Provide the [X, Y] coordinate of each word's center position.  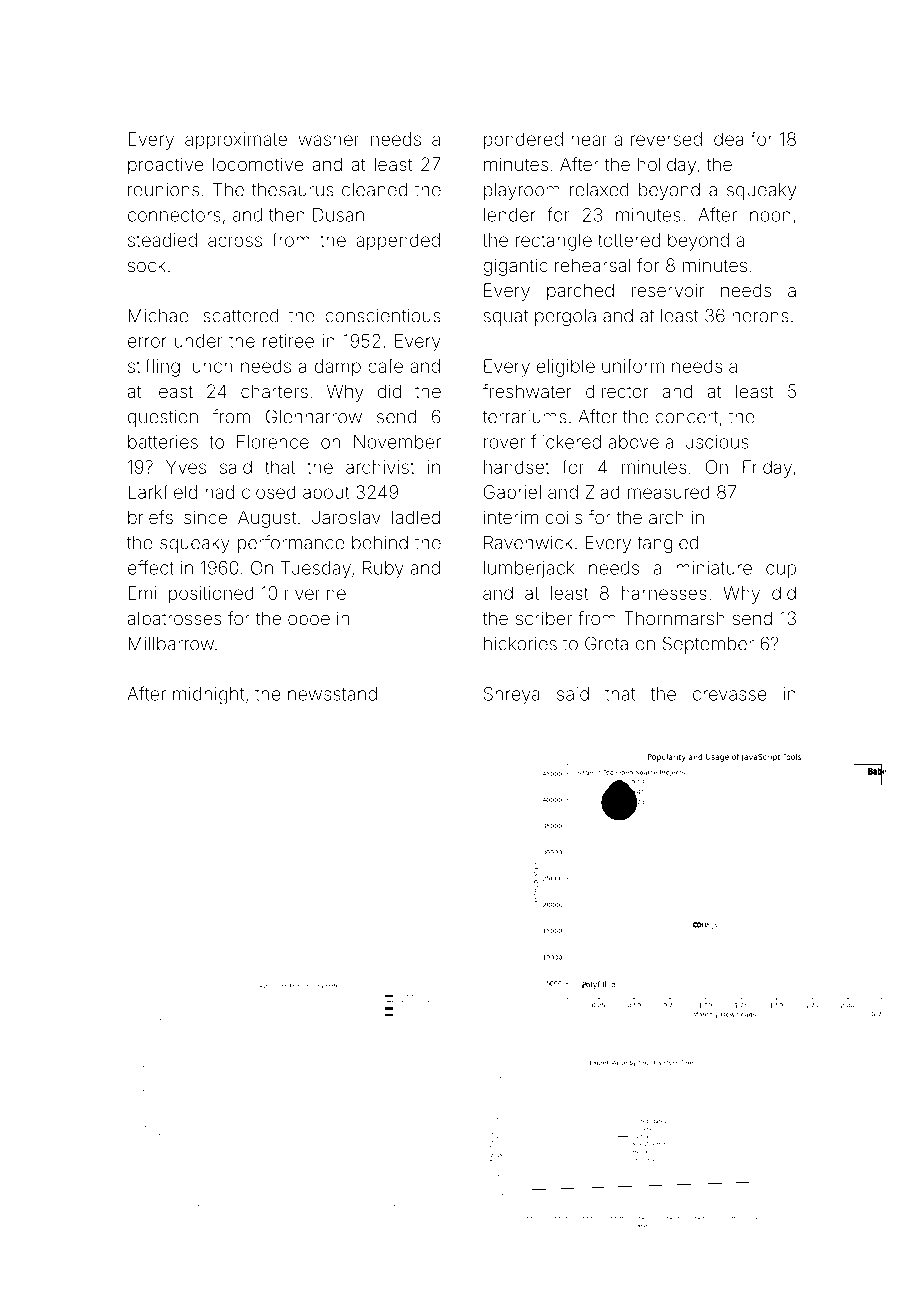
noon [770, 216]
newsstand [332, 694]
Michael [160, 316]
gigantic [515, 267]
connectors [174, 215]
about [326, 492]
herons [760, 316]
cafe [385, 365]
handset [517, 467]
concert [686, 417]
